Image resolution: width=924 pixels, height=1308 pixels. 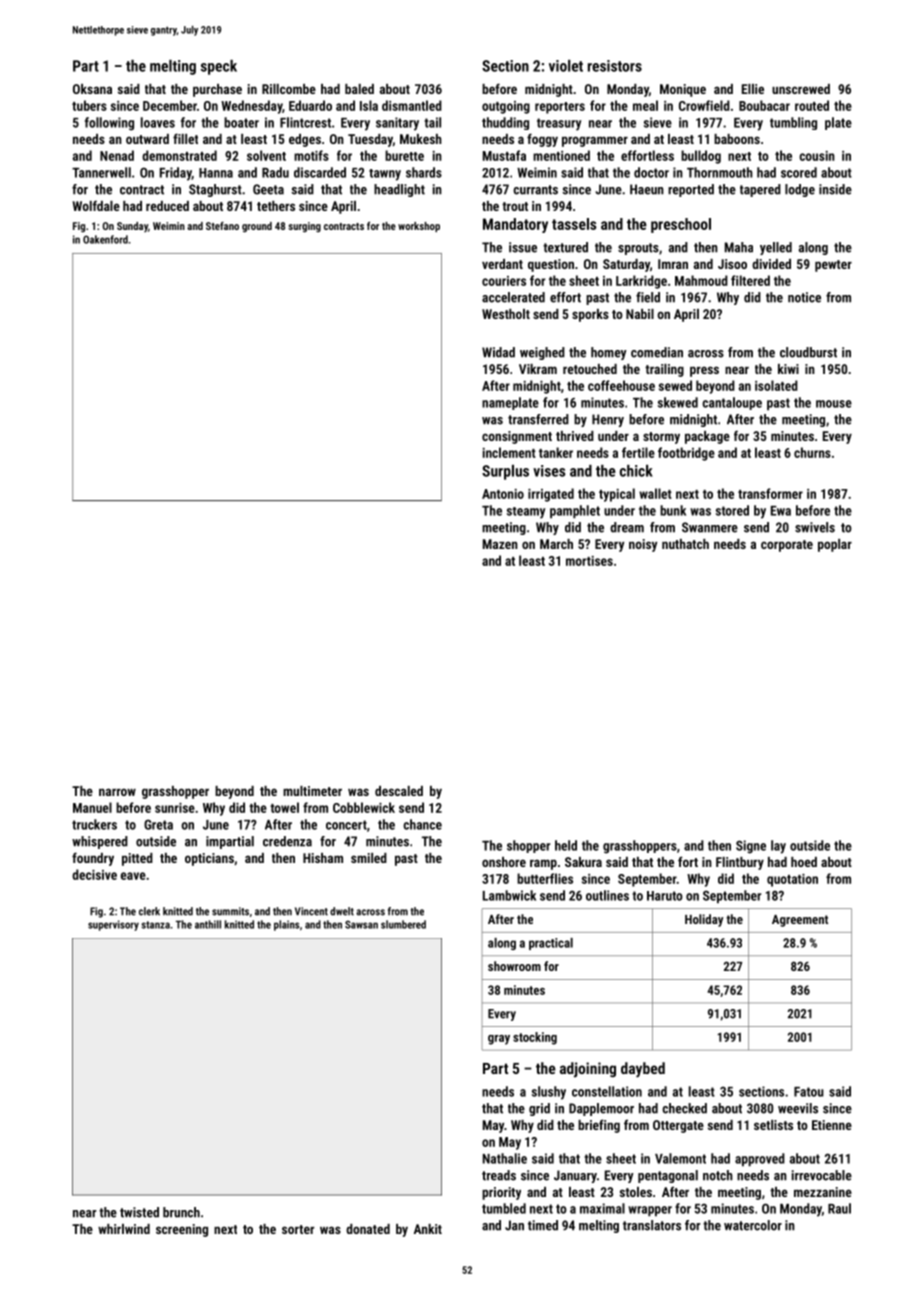 What do you see at coordinates (101, 172) in the page?
I see `Tannerwell` at bounding box center [101, 172].
